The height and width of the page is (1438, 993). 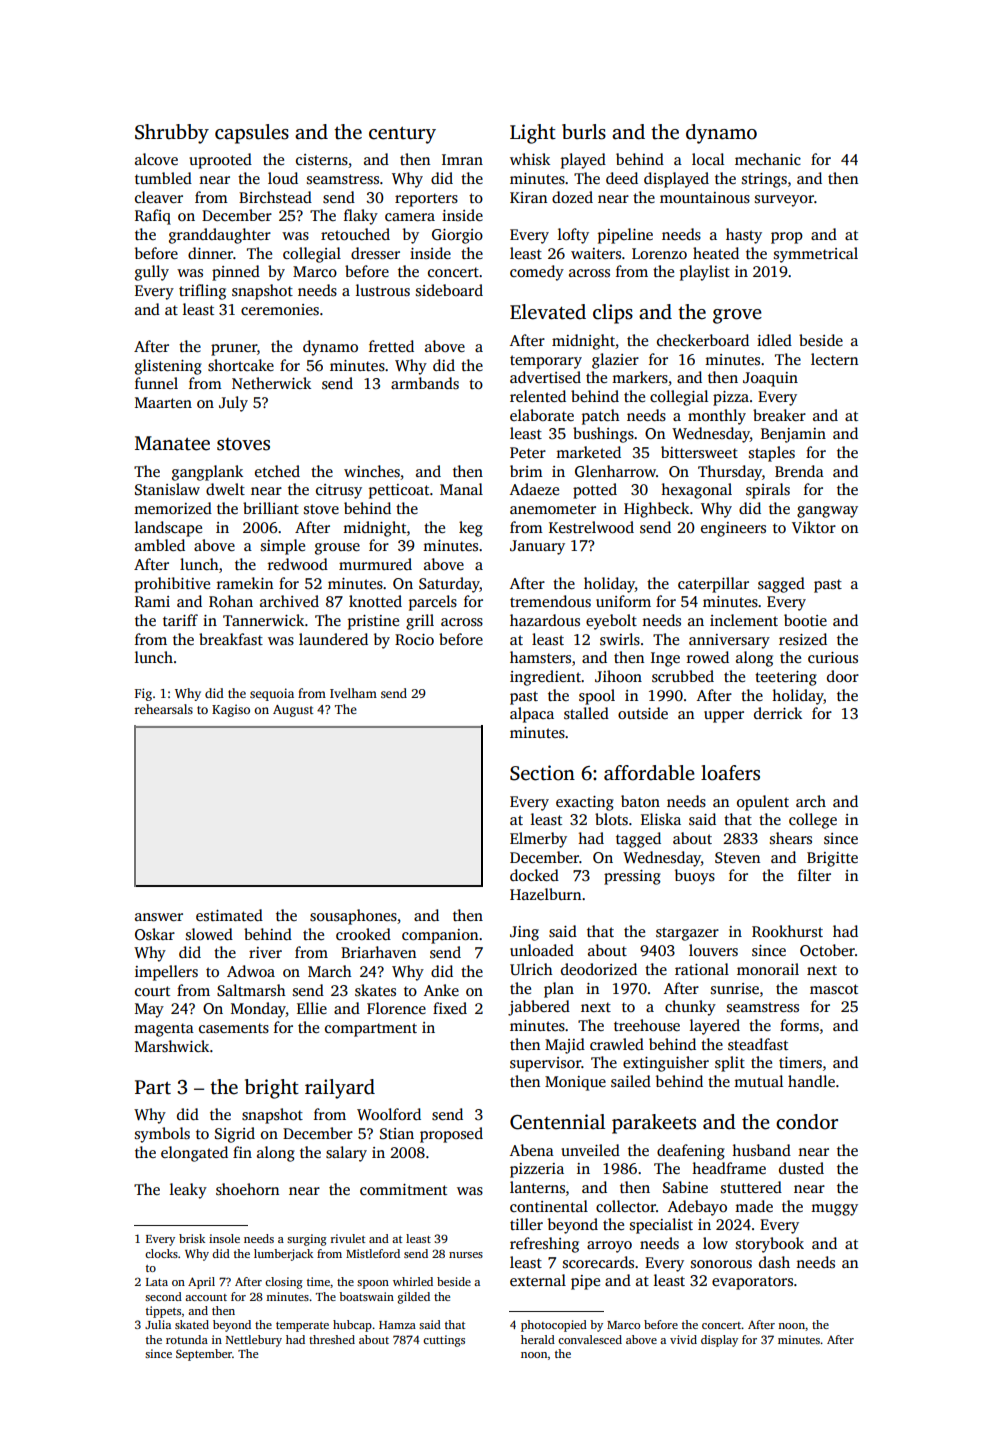 I want to click on Highbeck, so click(x=656, y=510).
